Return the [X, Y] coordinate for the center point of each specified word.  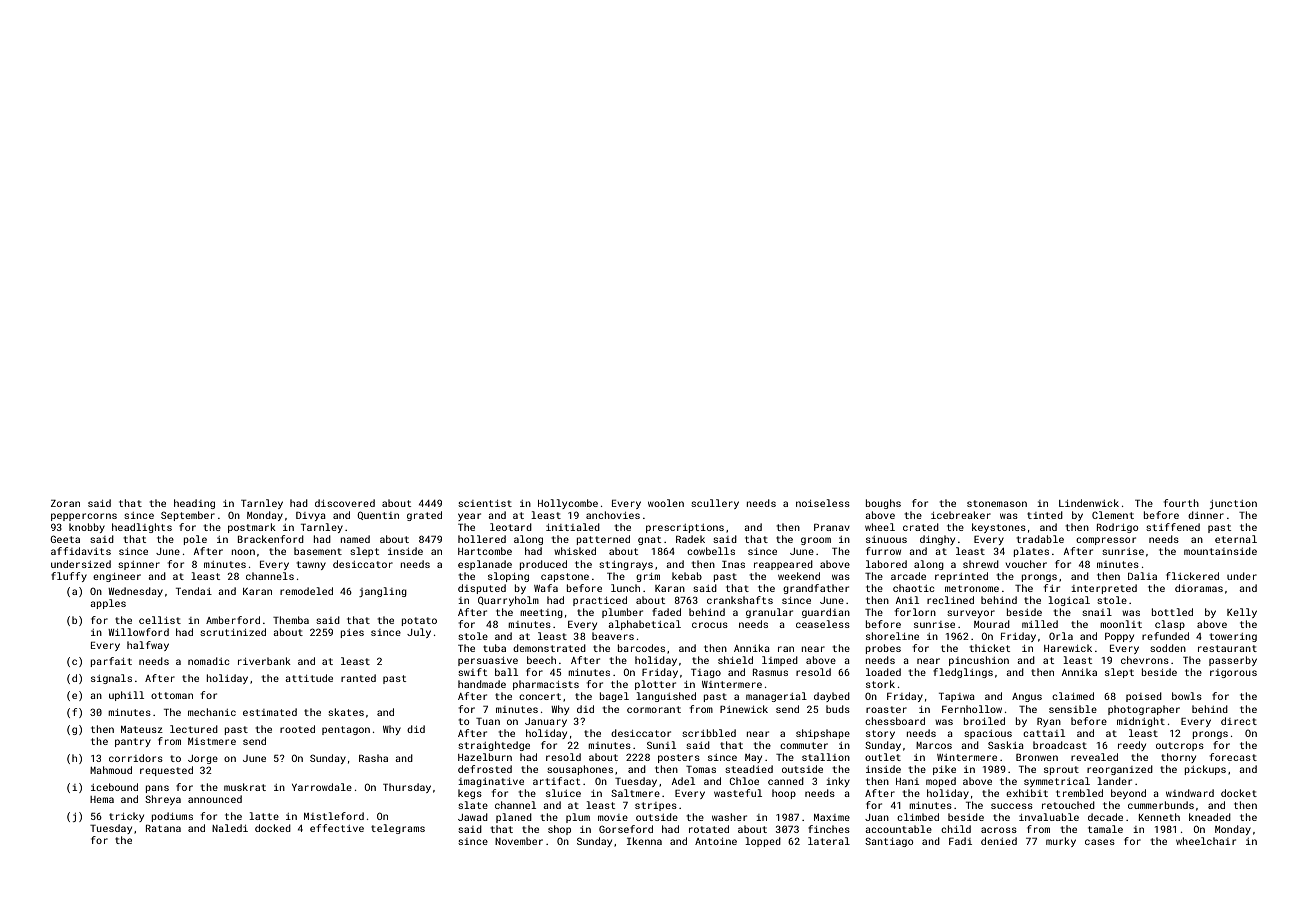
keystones [999, 528]
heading [194, 504]
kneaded [1210, 817]
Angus [1027, 697]
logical [1069, 601]
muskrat [245, 787]
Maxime [832, 817]
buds [838, 709]
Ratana [163, 828]
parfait [111, 662]
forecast [1233, 757]
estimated [270, 712]
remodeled [306, 591]
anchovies [613, 515]
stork [880, 684]
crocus [710, 625]
